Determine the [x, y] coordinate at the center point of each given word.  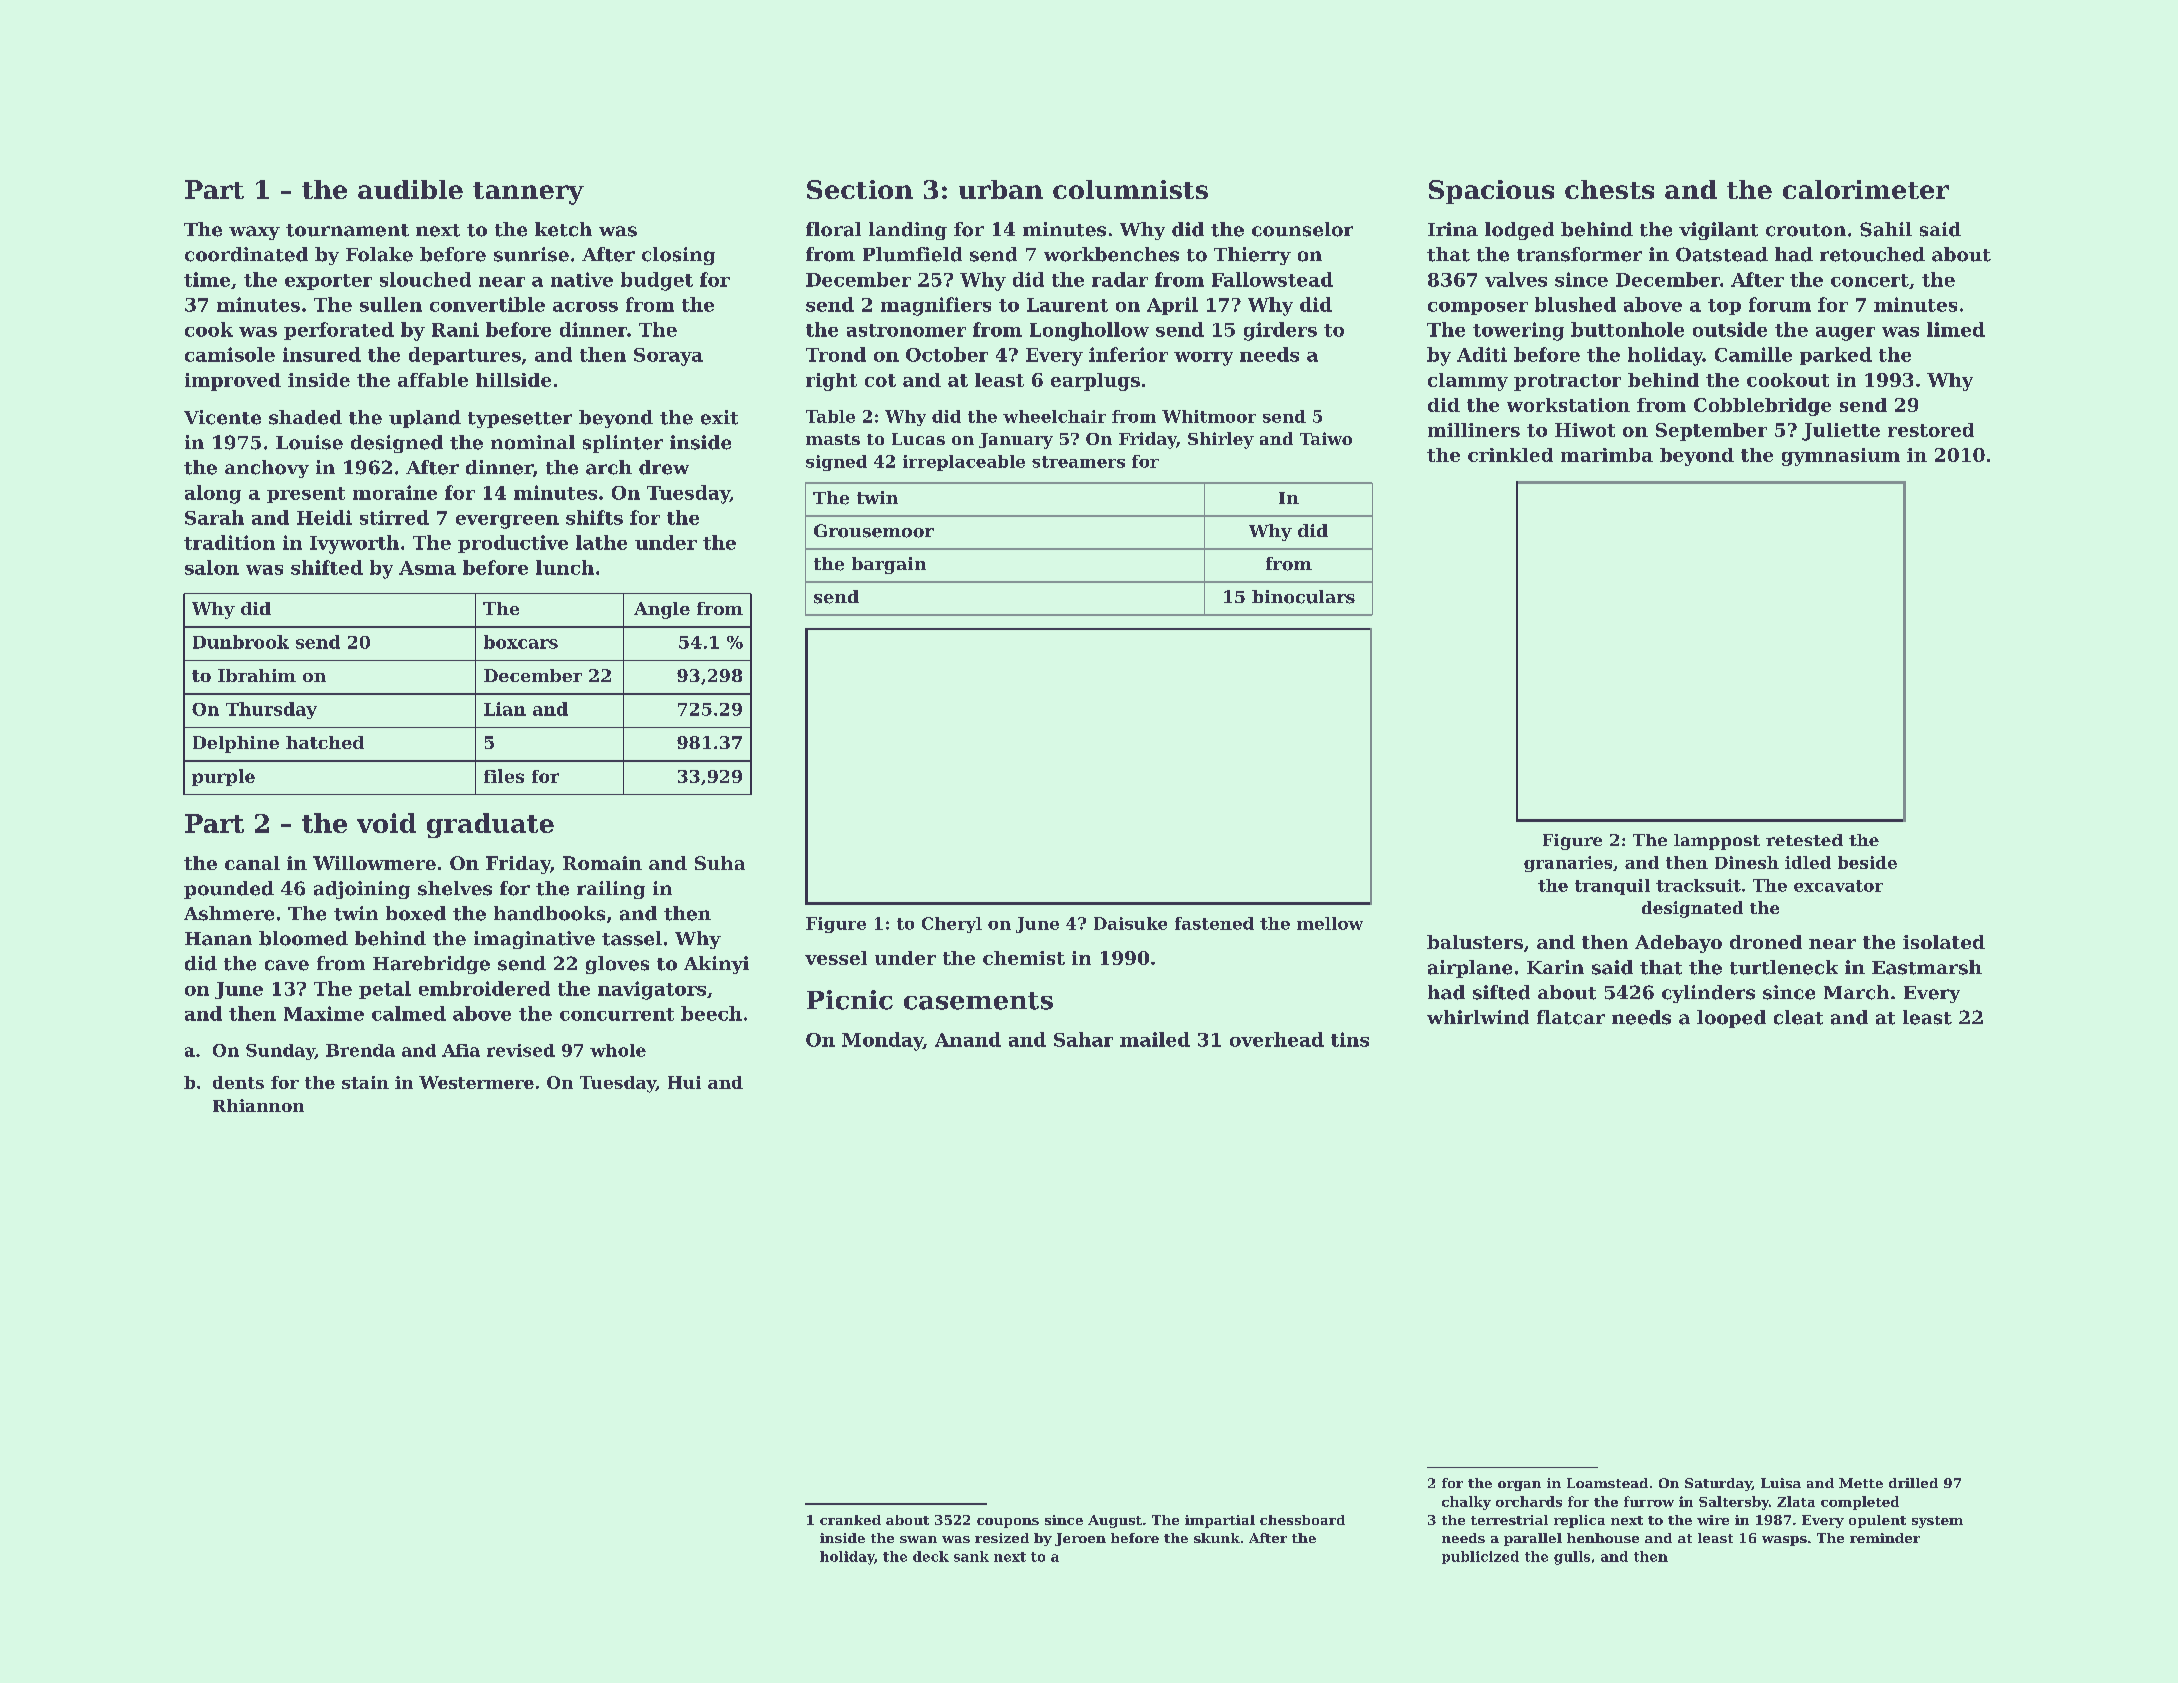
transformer [1579, 254]
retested [1804, 840]
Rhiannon [258, 1105]
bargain [889, 565]
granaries [1568, 864]
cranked [850, 1520]
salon [212, 567]
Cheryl [952, 925]
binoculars [1303, 597]
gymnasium [1841, 457]
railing [611, 890]
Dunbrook [241, 642]
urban [1001, 189]
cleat [1798, 1017]
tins [1350, 1039]
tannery [528, 193]
